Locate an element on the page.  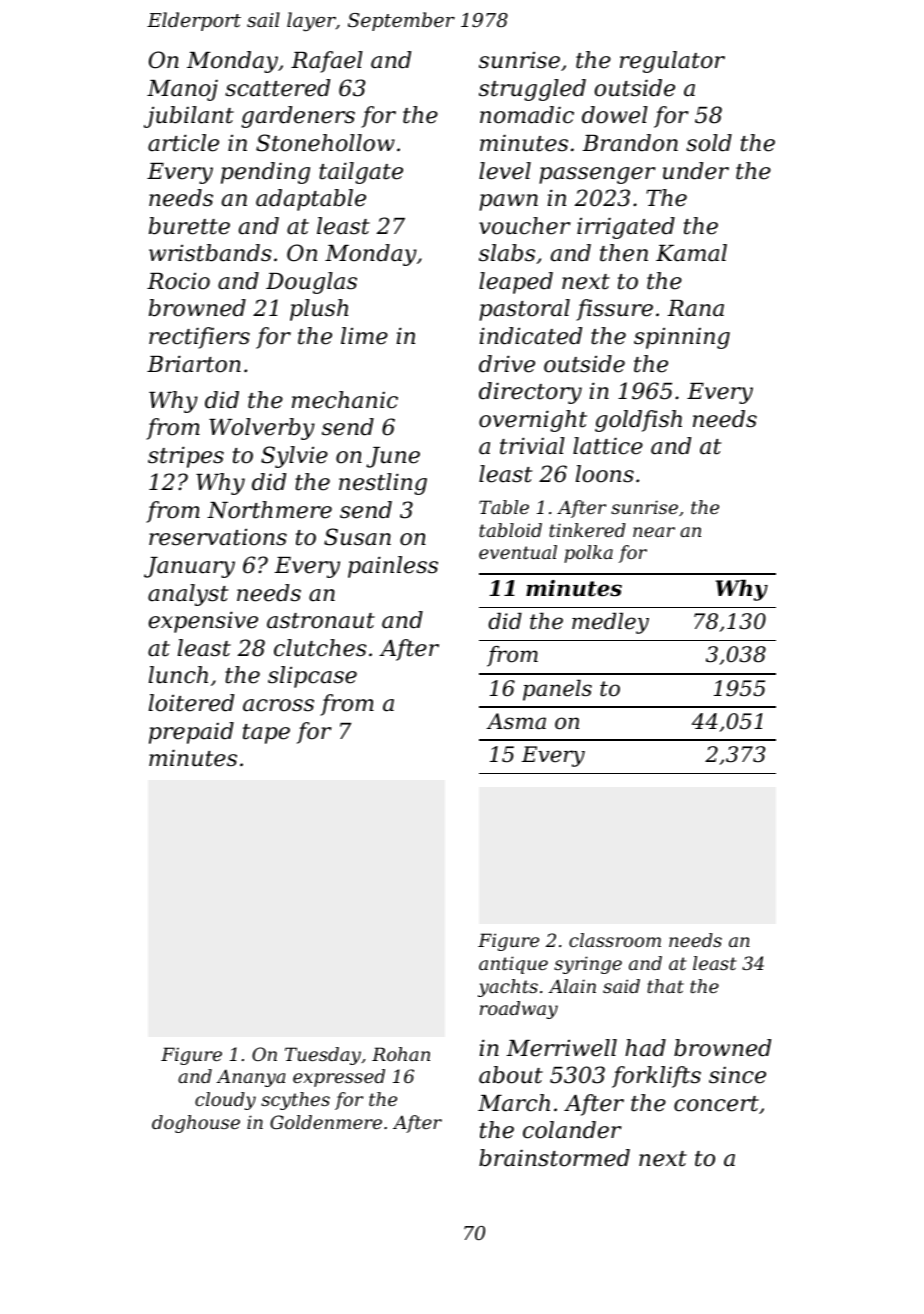
Rafael is located at coordinates (327, 62).
